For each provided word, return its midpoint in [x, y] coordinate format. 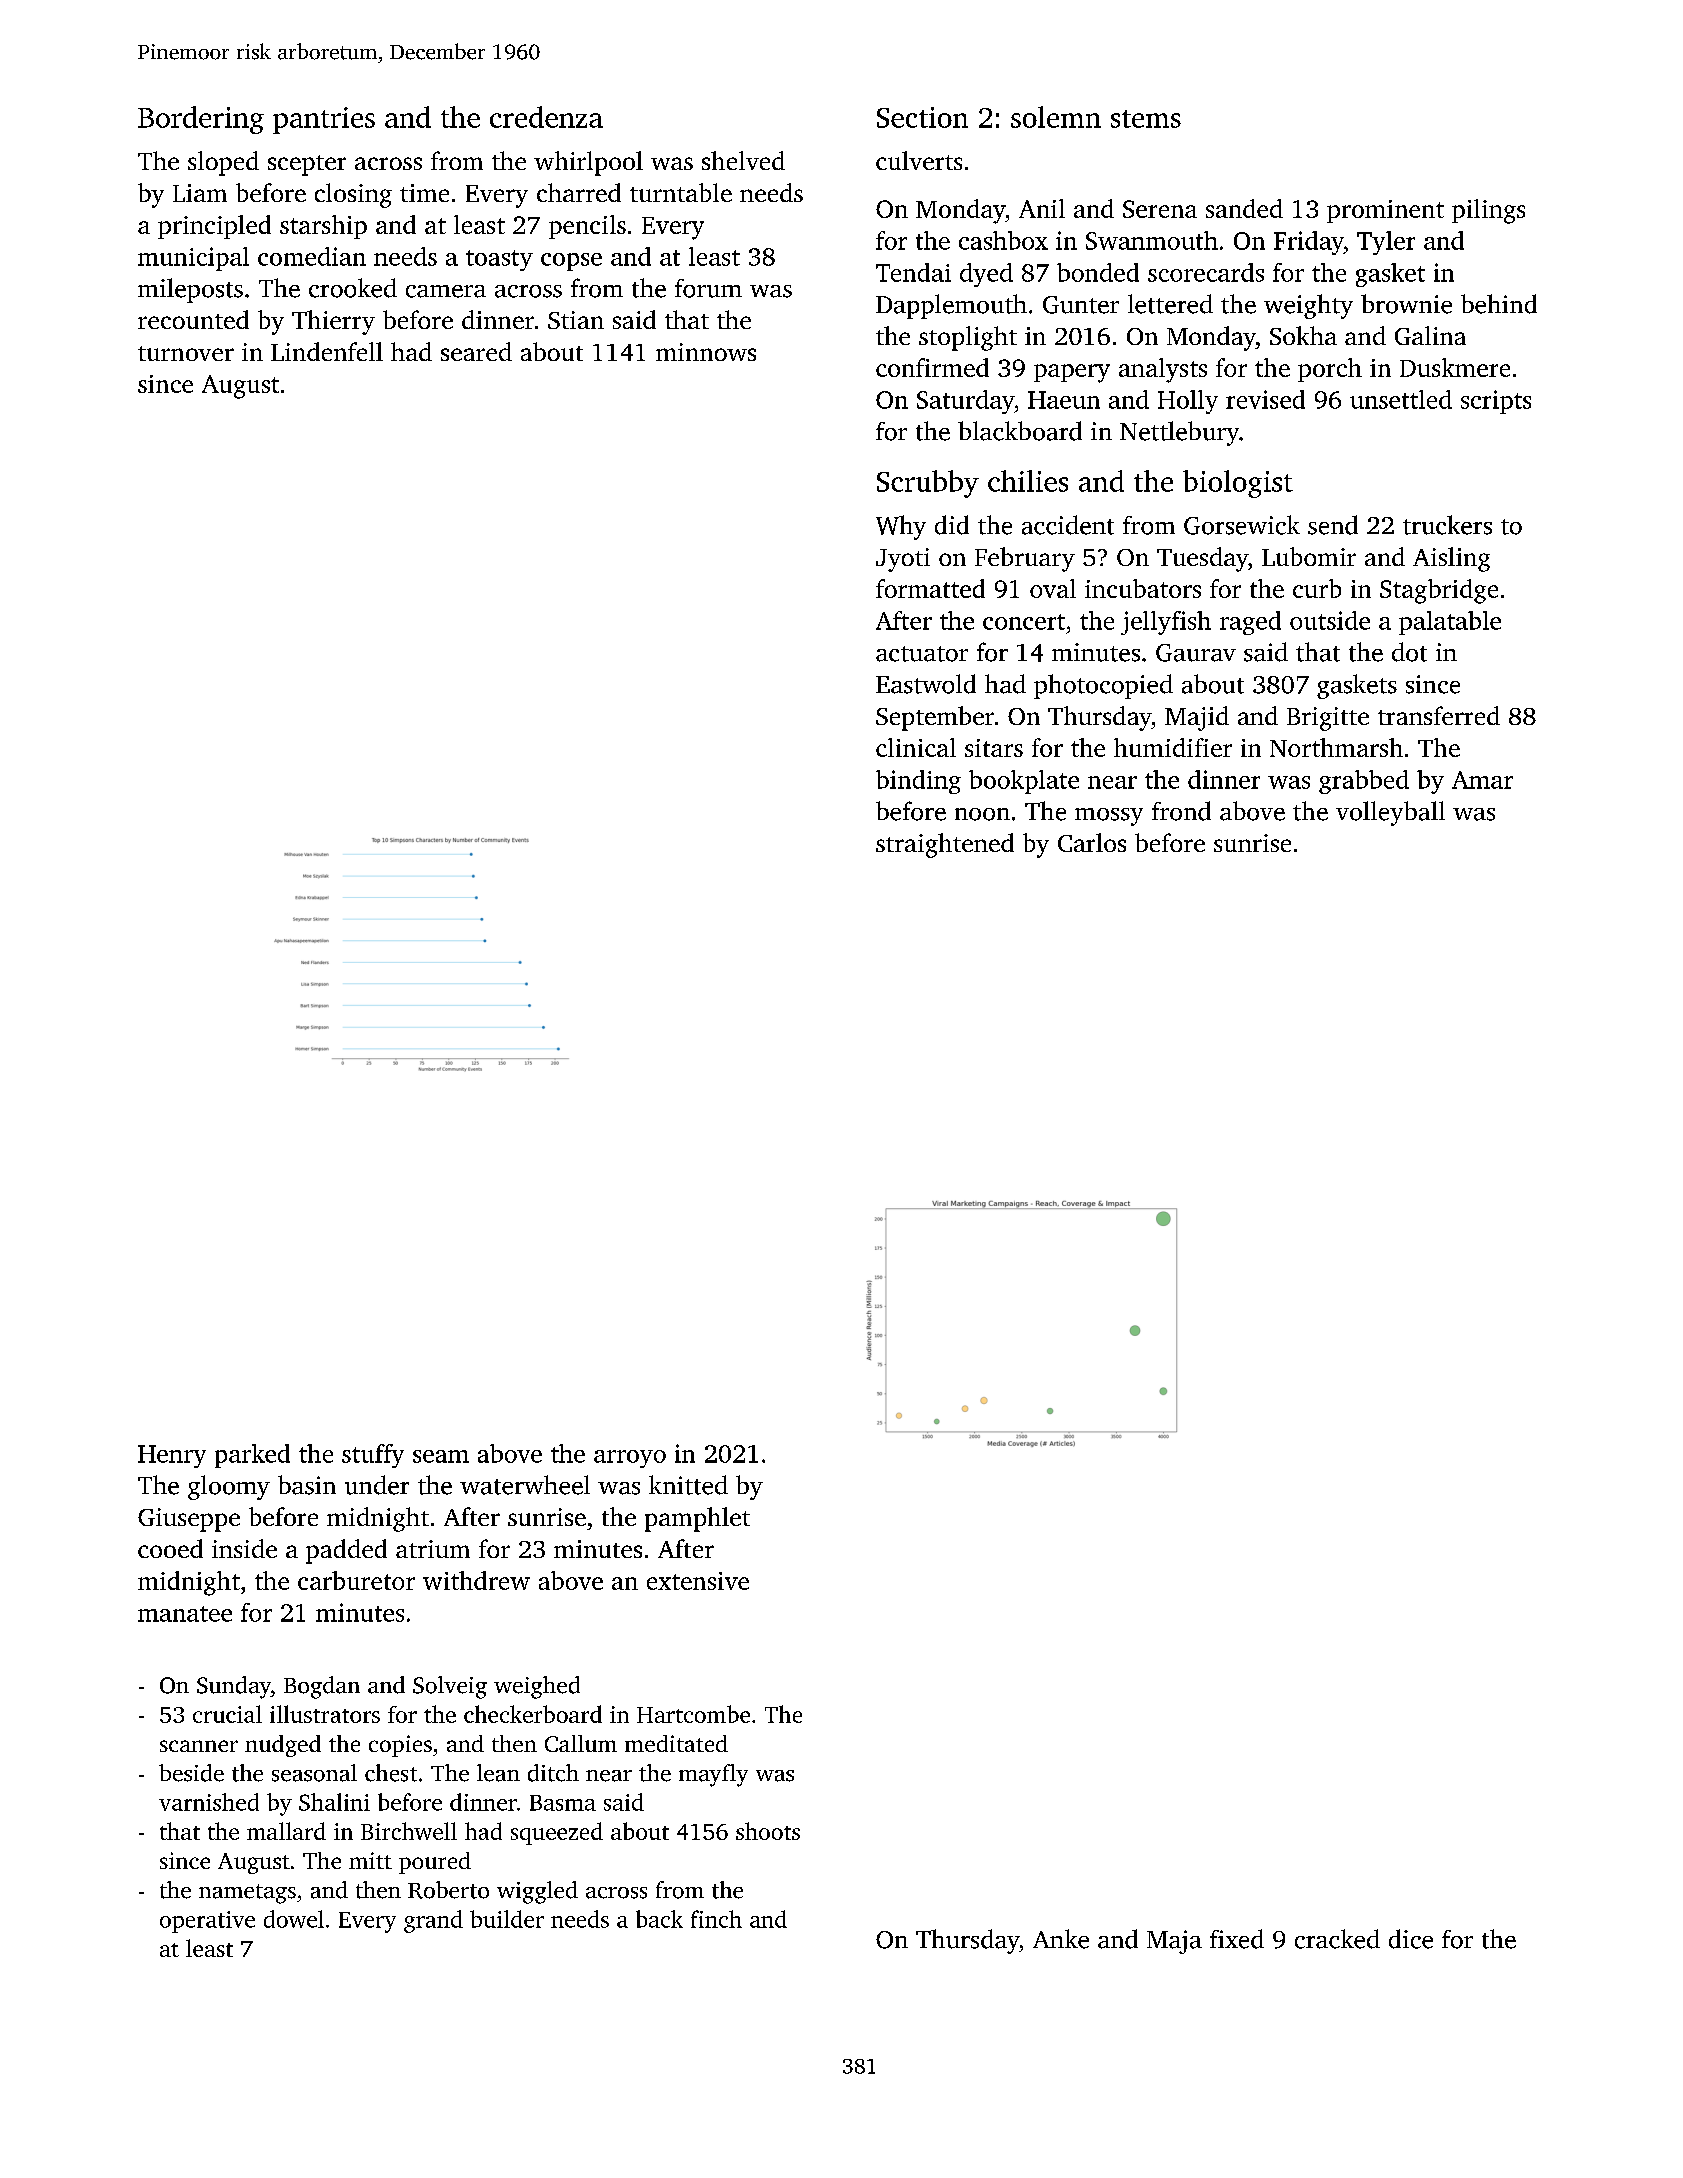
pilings [1488, 211]
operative [207, 1922]
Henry [172, 1456]
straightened [945, 845]
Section [922, 117]
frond [1181, 811]
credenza [546, 117]
